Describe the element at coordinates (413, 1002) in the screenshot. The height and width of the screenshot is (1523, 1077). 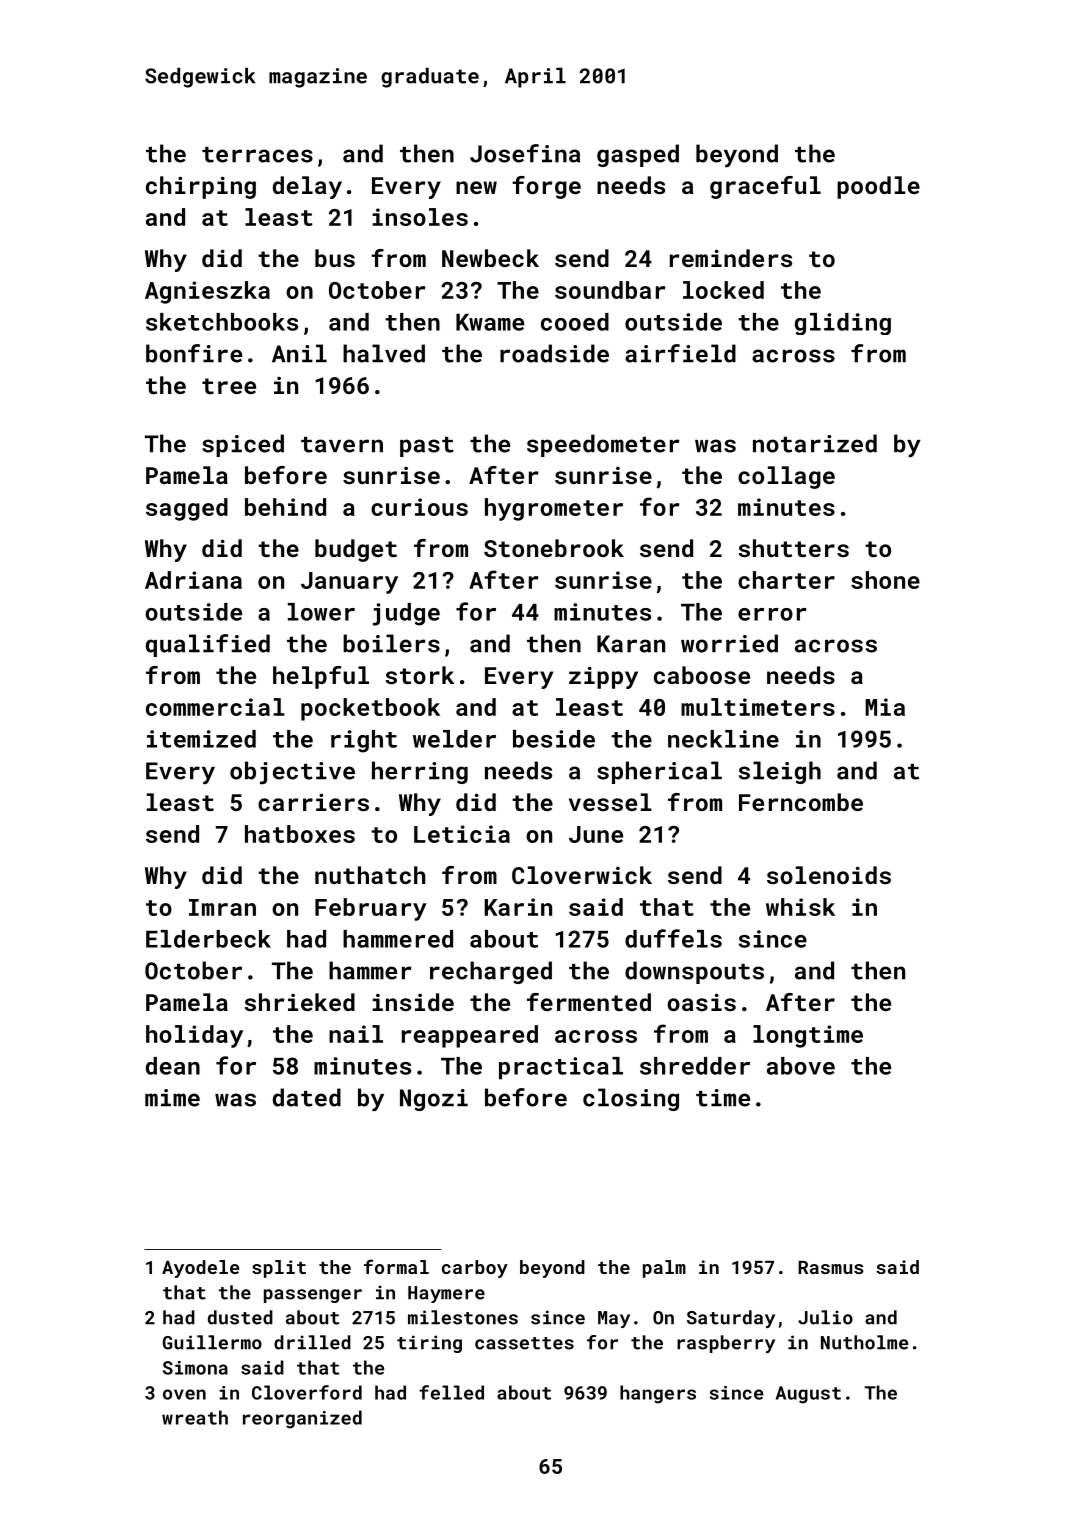
I see `inside` at that location.
